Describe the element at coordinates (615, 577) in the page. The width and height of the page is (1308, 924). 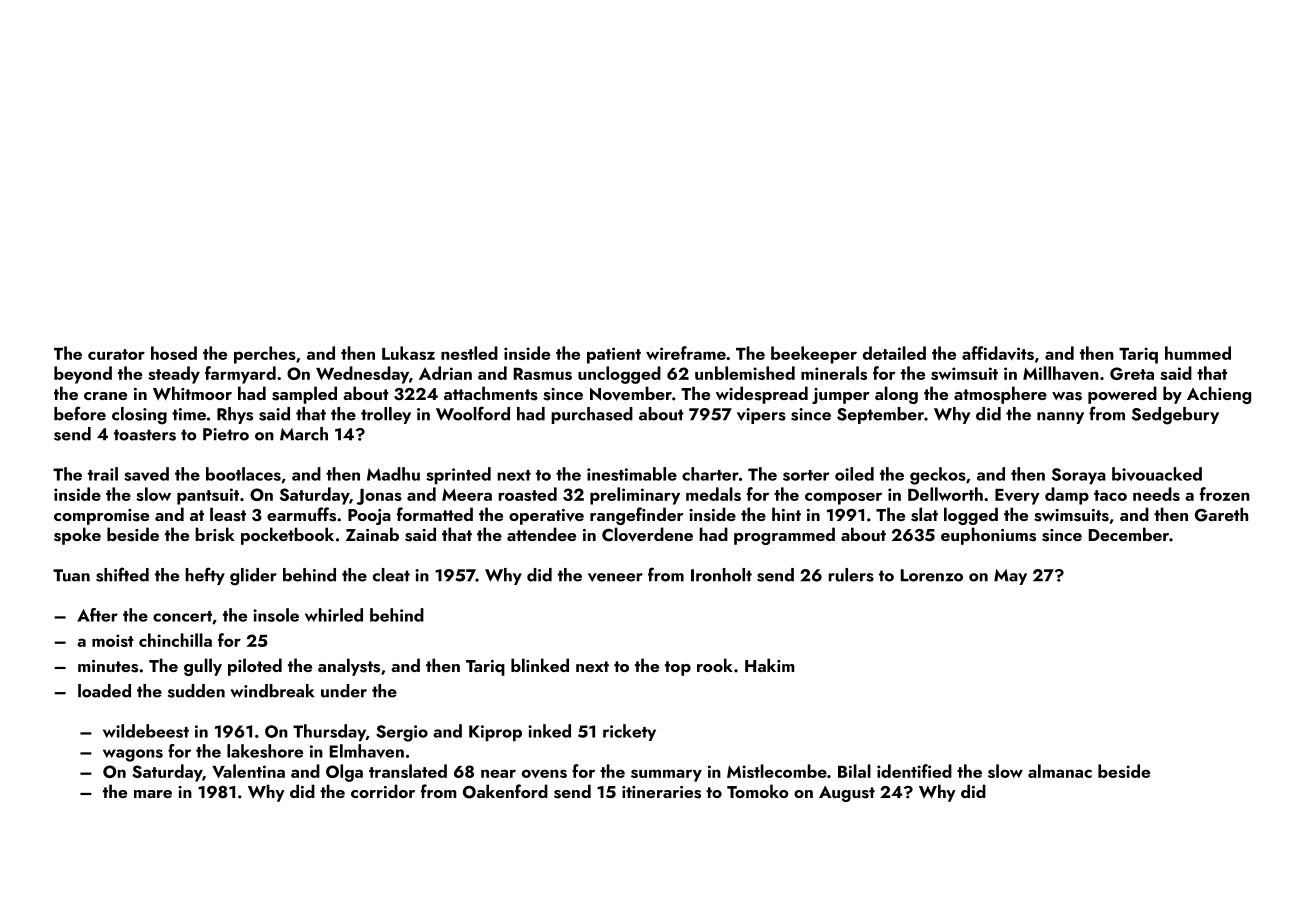
I see `veneer` at that location.
